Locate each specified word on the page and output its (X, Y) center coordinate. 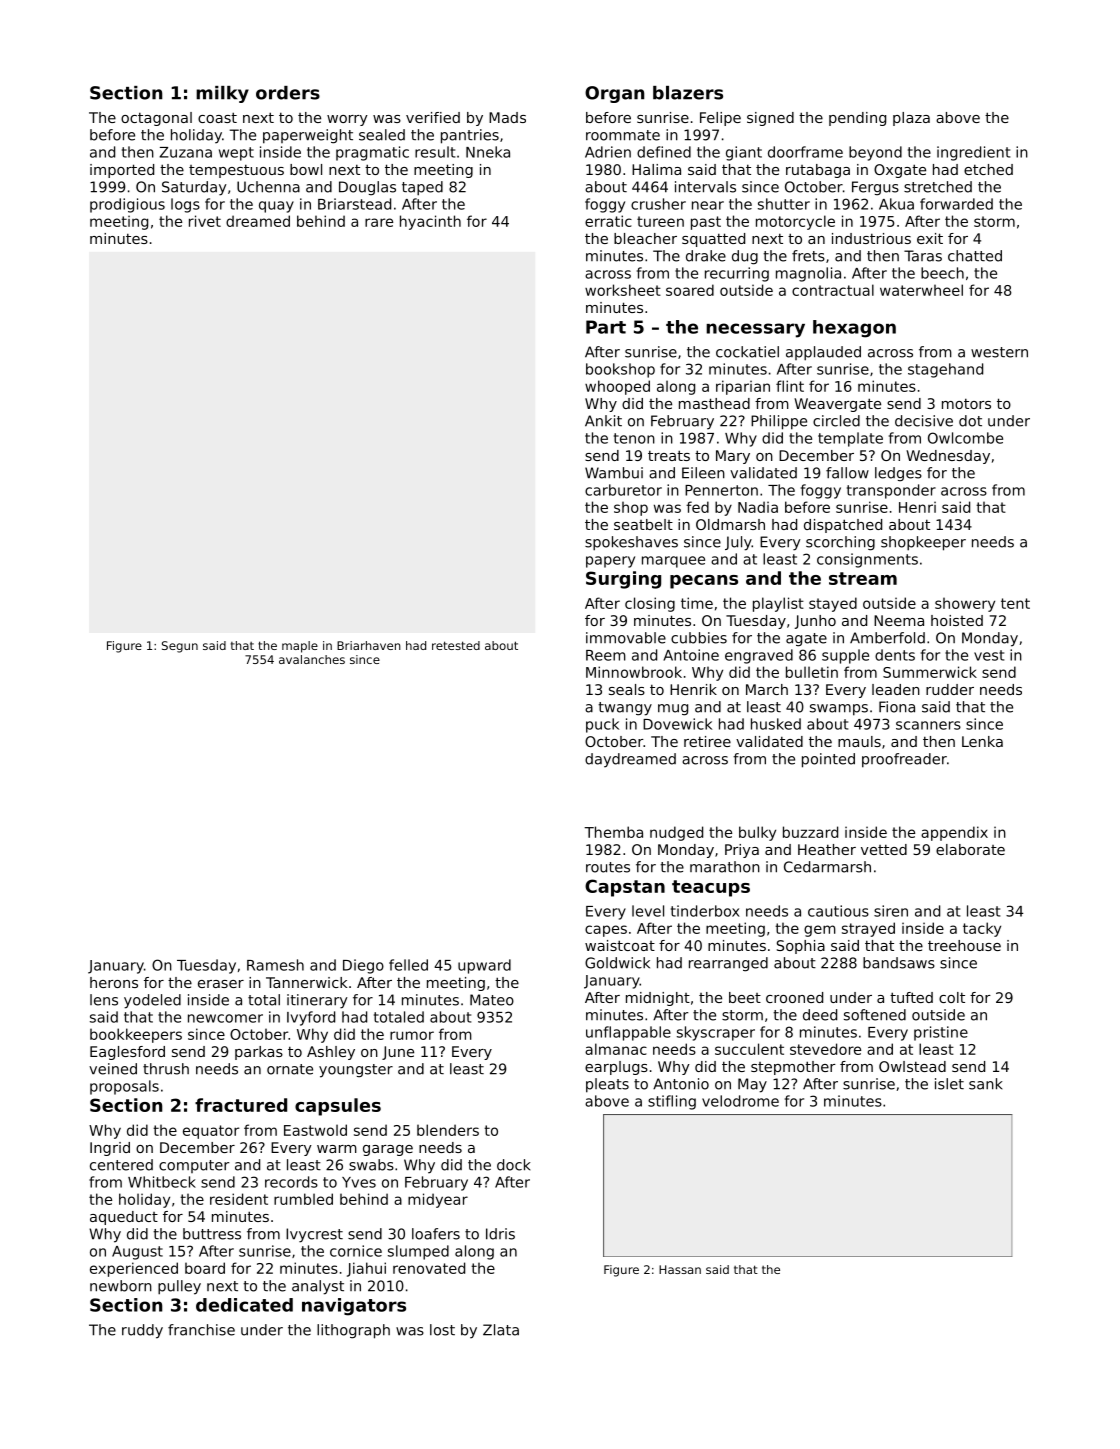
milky (222, 94)
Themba (613, 832)
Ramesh (275, 965)
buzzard (810, 832)
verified (433, 117)
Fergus (875, 188)
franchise (201, 1330)
